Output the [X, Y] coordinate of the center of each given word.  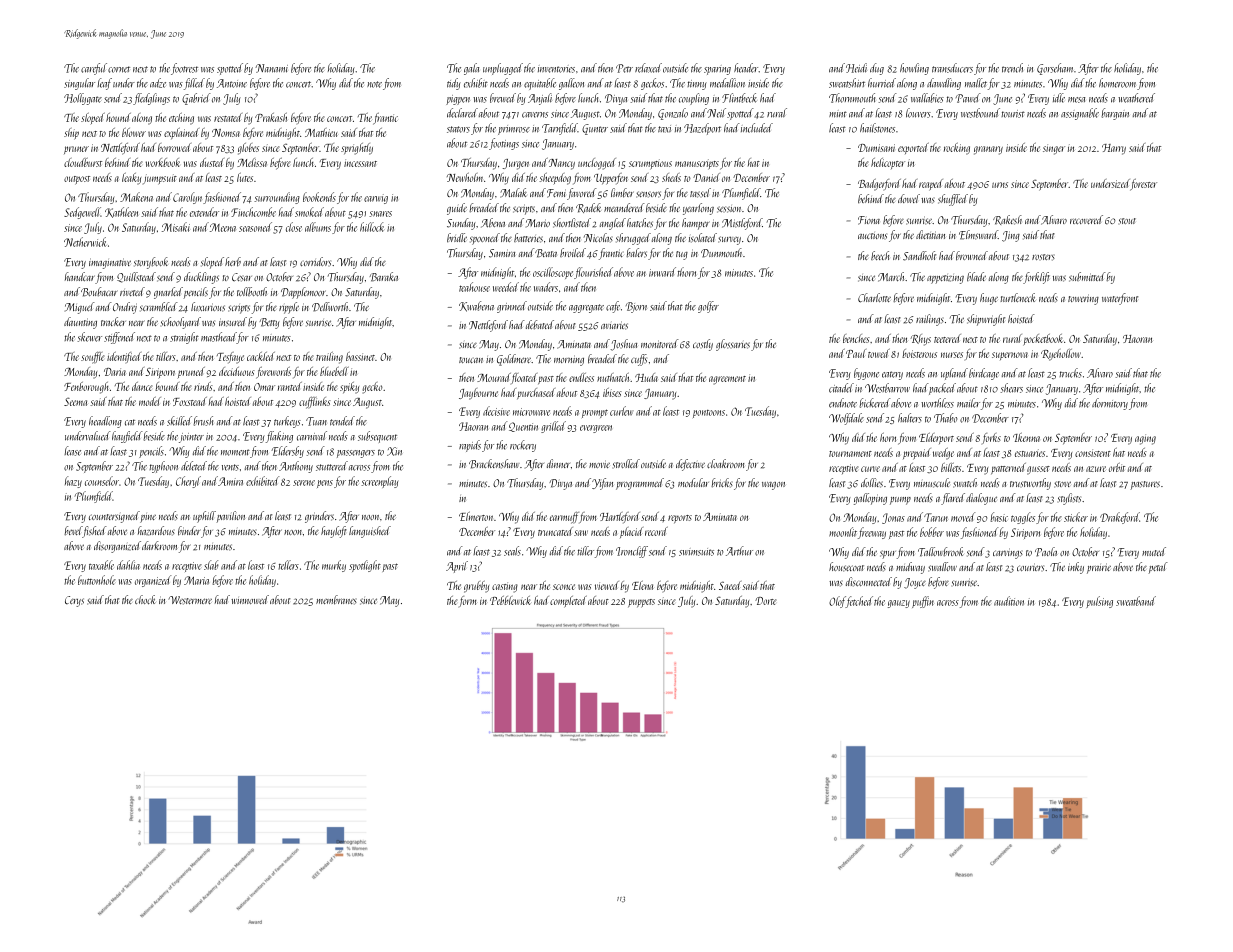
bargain [1115, 114]
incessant [360, 163]
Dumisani [876, 148]
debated [540, 325]
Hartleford [620, 517]
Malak [513, 193]
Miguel [80, 308]
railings [930, 320]
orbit [1117, 467]
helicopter [888, 163]
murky [334, 566]
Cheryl [188, 482]
